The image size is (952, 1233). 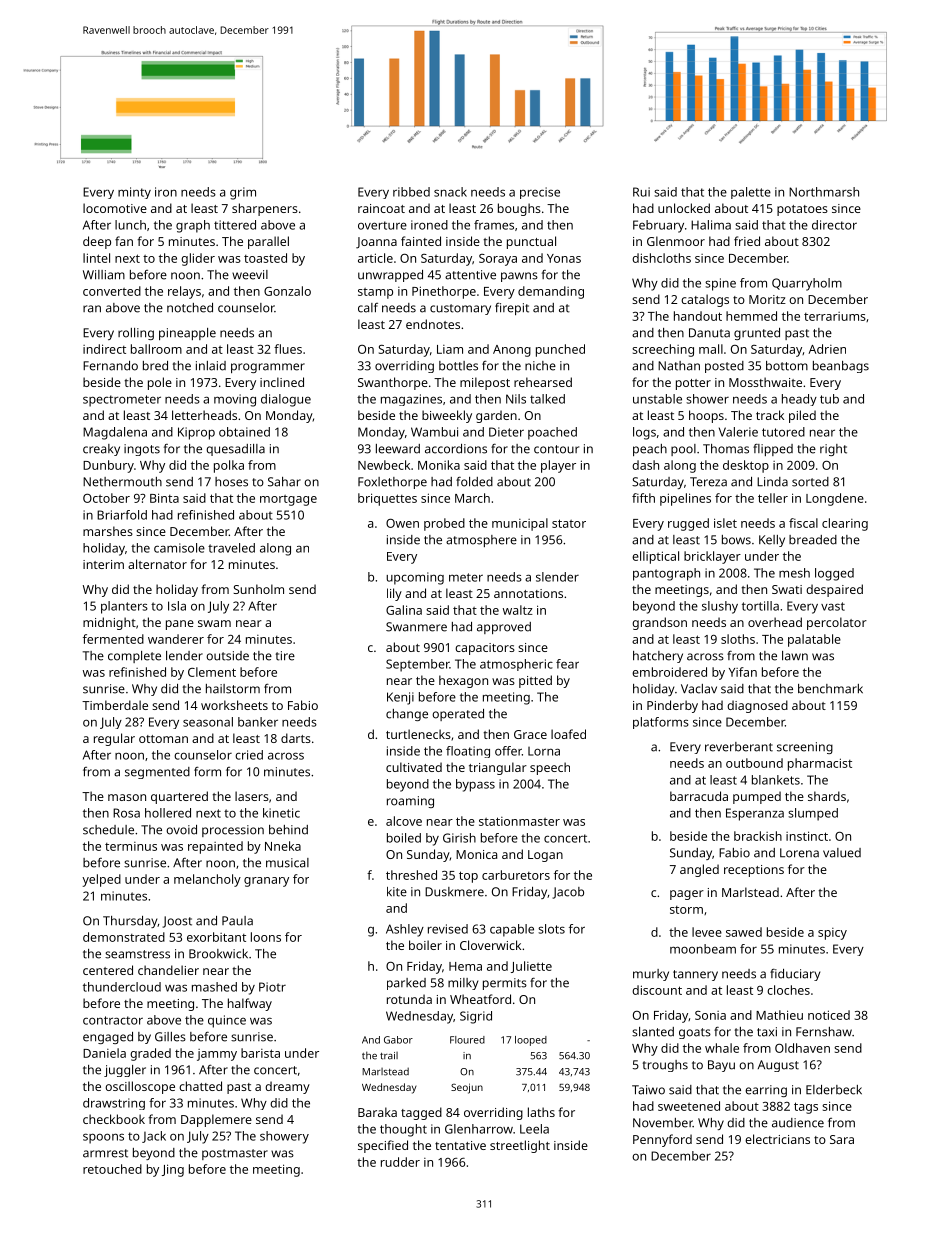 I want to click on relays, so click(x=184, y=292).
